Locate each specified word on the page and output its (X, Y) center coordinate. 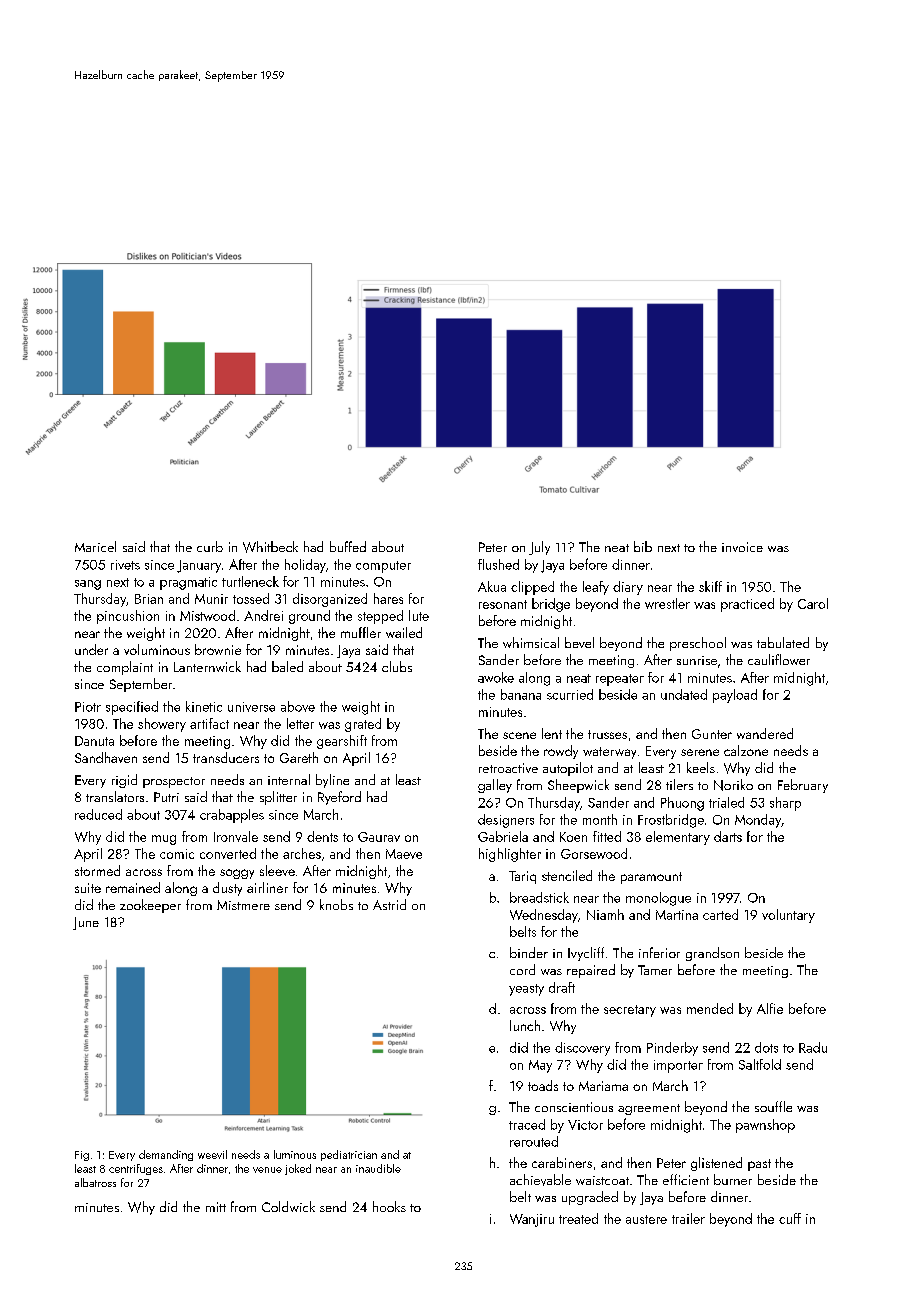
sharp (785, 804)
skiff (710, 586)
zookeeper (150, 906)
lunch (525, 1025)
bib (643, 546)
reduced (98, 814)
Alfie (770, 1008)
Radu (813, 1047)
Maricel (95, 546)
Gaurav (379, 837)
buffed (348, 546)
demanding (166, 1155)
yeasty (526, 990)
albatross (95, 1182)
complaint (125, 668)
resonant (503, 604)
